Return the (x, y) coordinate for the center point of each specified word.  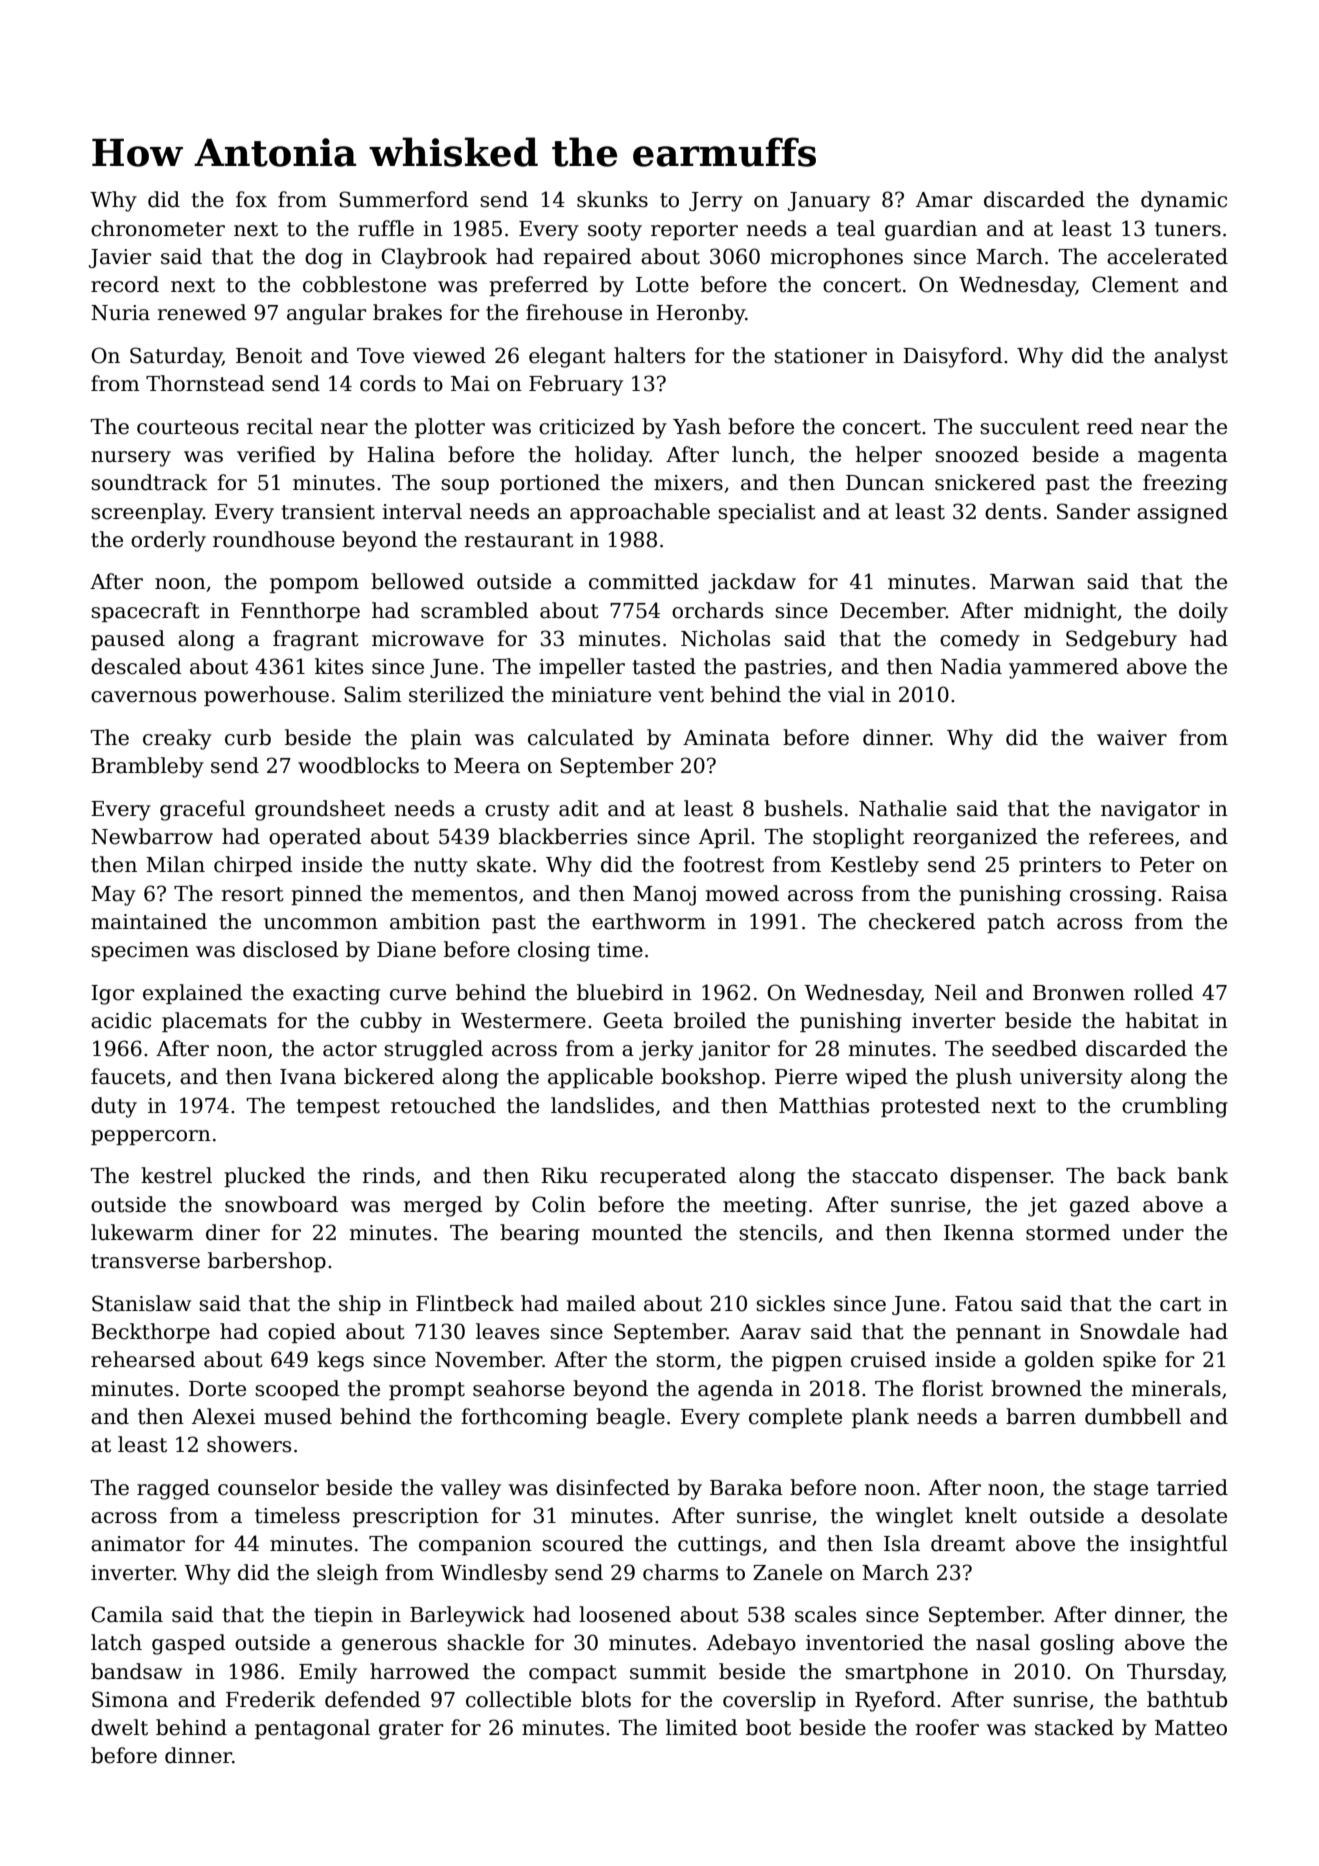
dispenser (1000, 1177)
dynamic (1184, 201)
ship (360, 1305)
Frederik (271, 1699)
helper (889, 456)
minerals (1176, 1388)
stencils (778, 1232)
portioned (550, 484)
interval (422, 511)
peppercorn (151, 1137)
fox (251, 199)
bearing (540, 1234)
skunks (612, 199)
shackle (485, 1642)
